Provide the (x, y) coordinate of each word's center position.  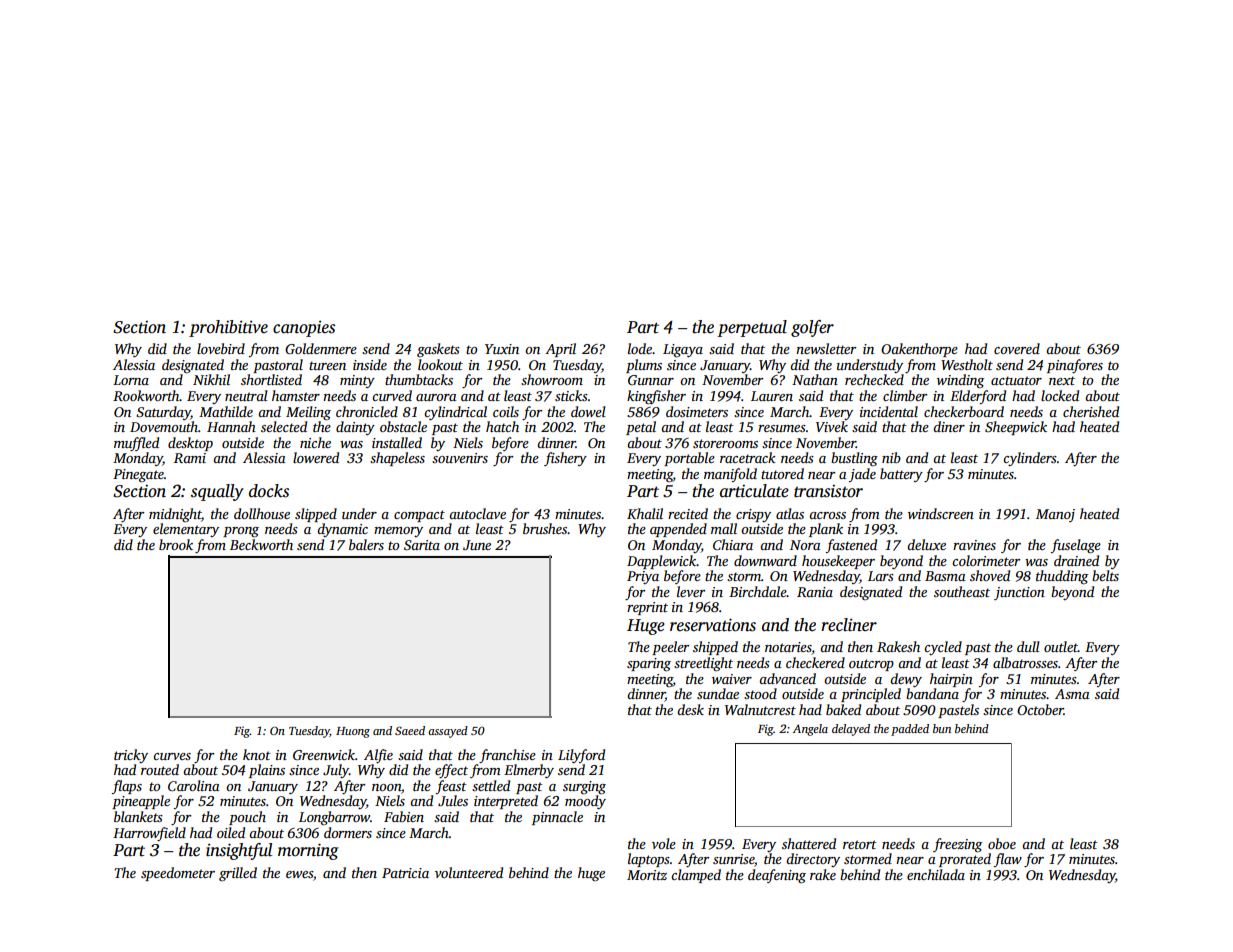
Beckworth (261, 544)
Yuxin (502, 349)
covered (1017, 348)
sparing (649, 665)
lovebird (221, 348)
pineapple (141, 802)
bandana (932, 693)
